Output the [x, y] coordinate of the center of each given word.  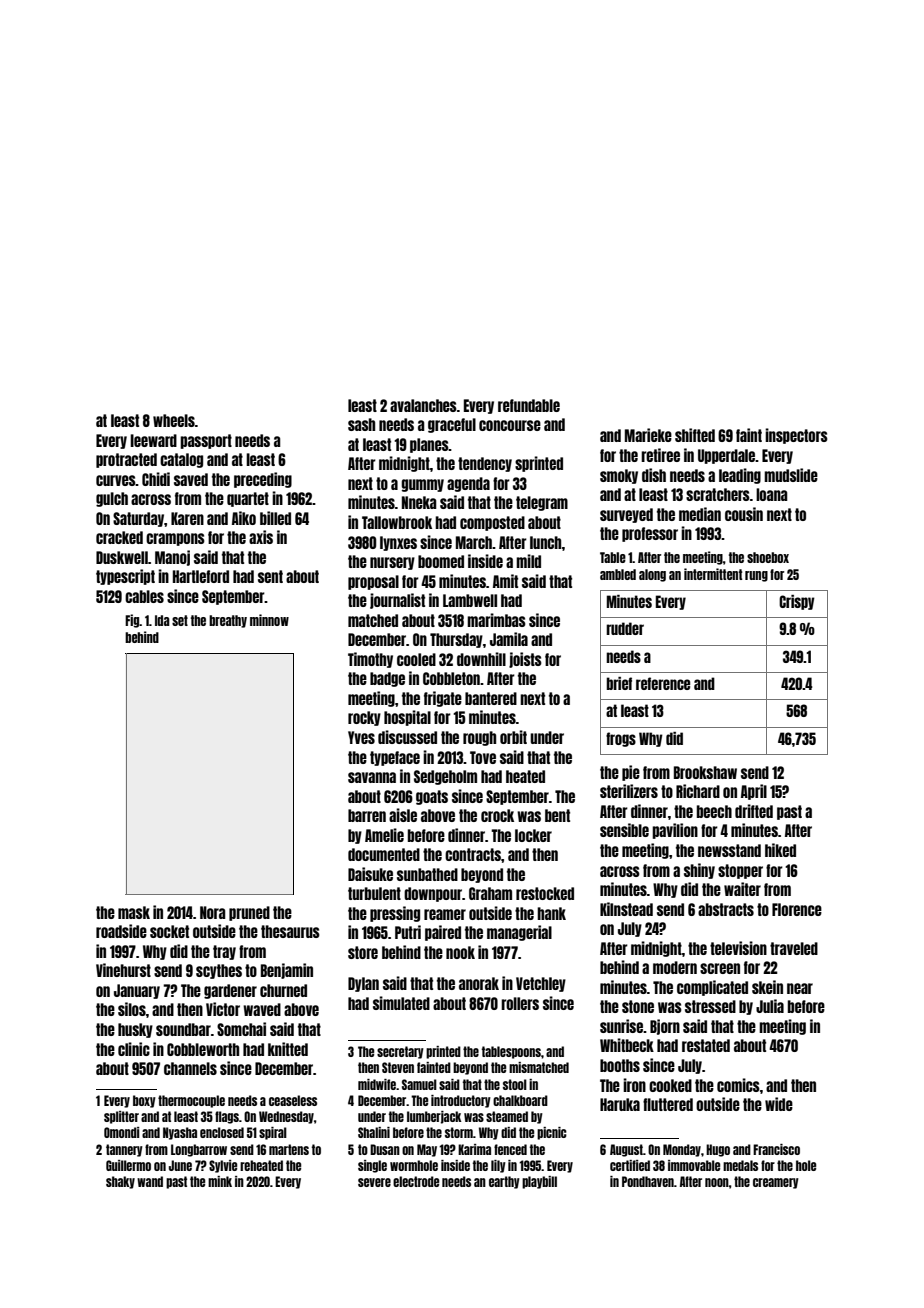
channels [190, 1068]
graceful [452, 425]
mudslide [791, 475]
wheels [174, 420]
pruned [249, 913]
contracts [473, 854]
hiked [780, 850]
